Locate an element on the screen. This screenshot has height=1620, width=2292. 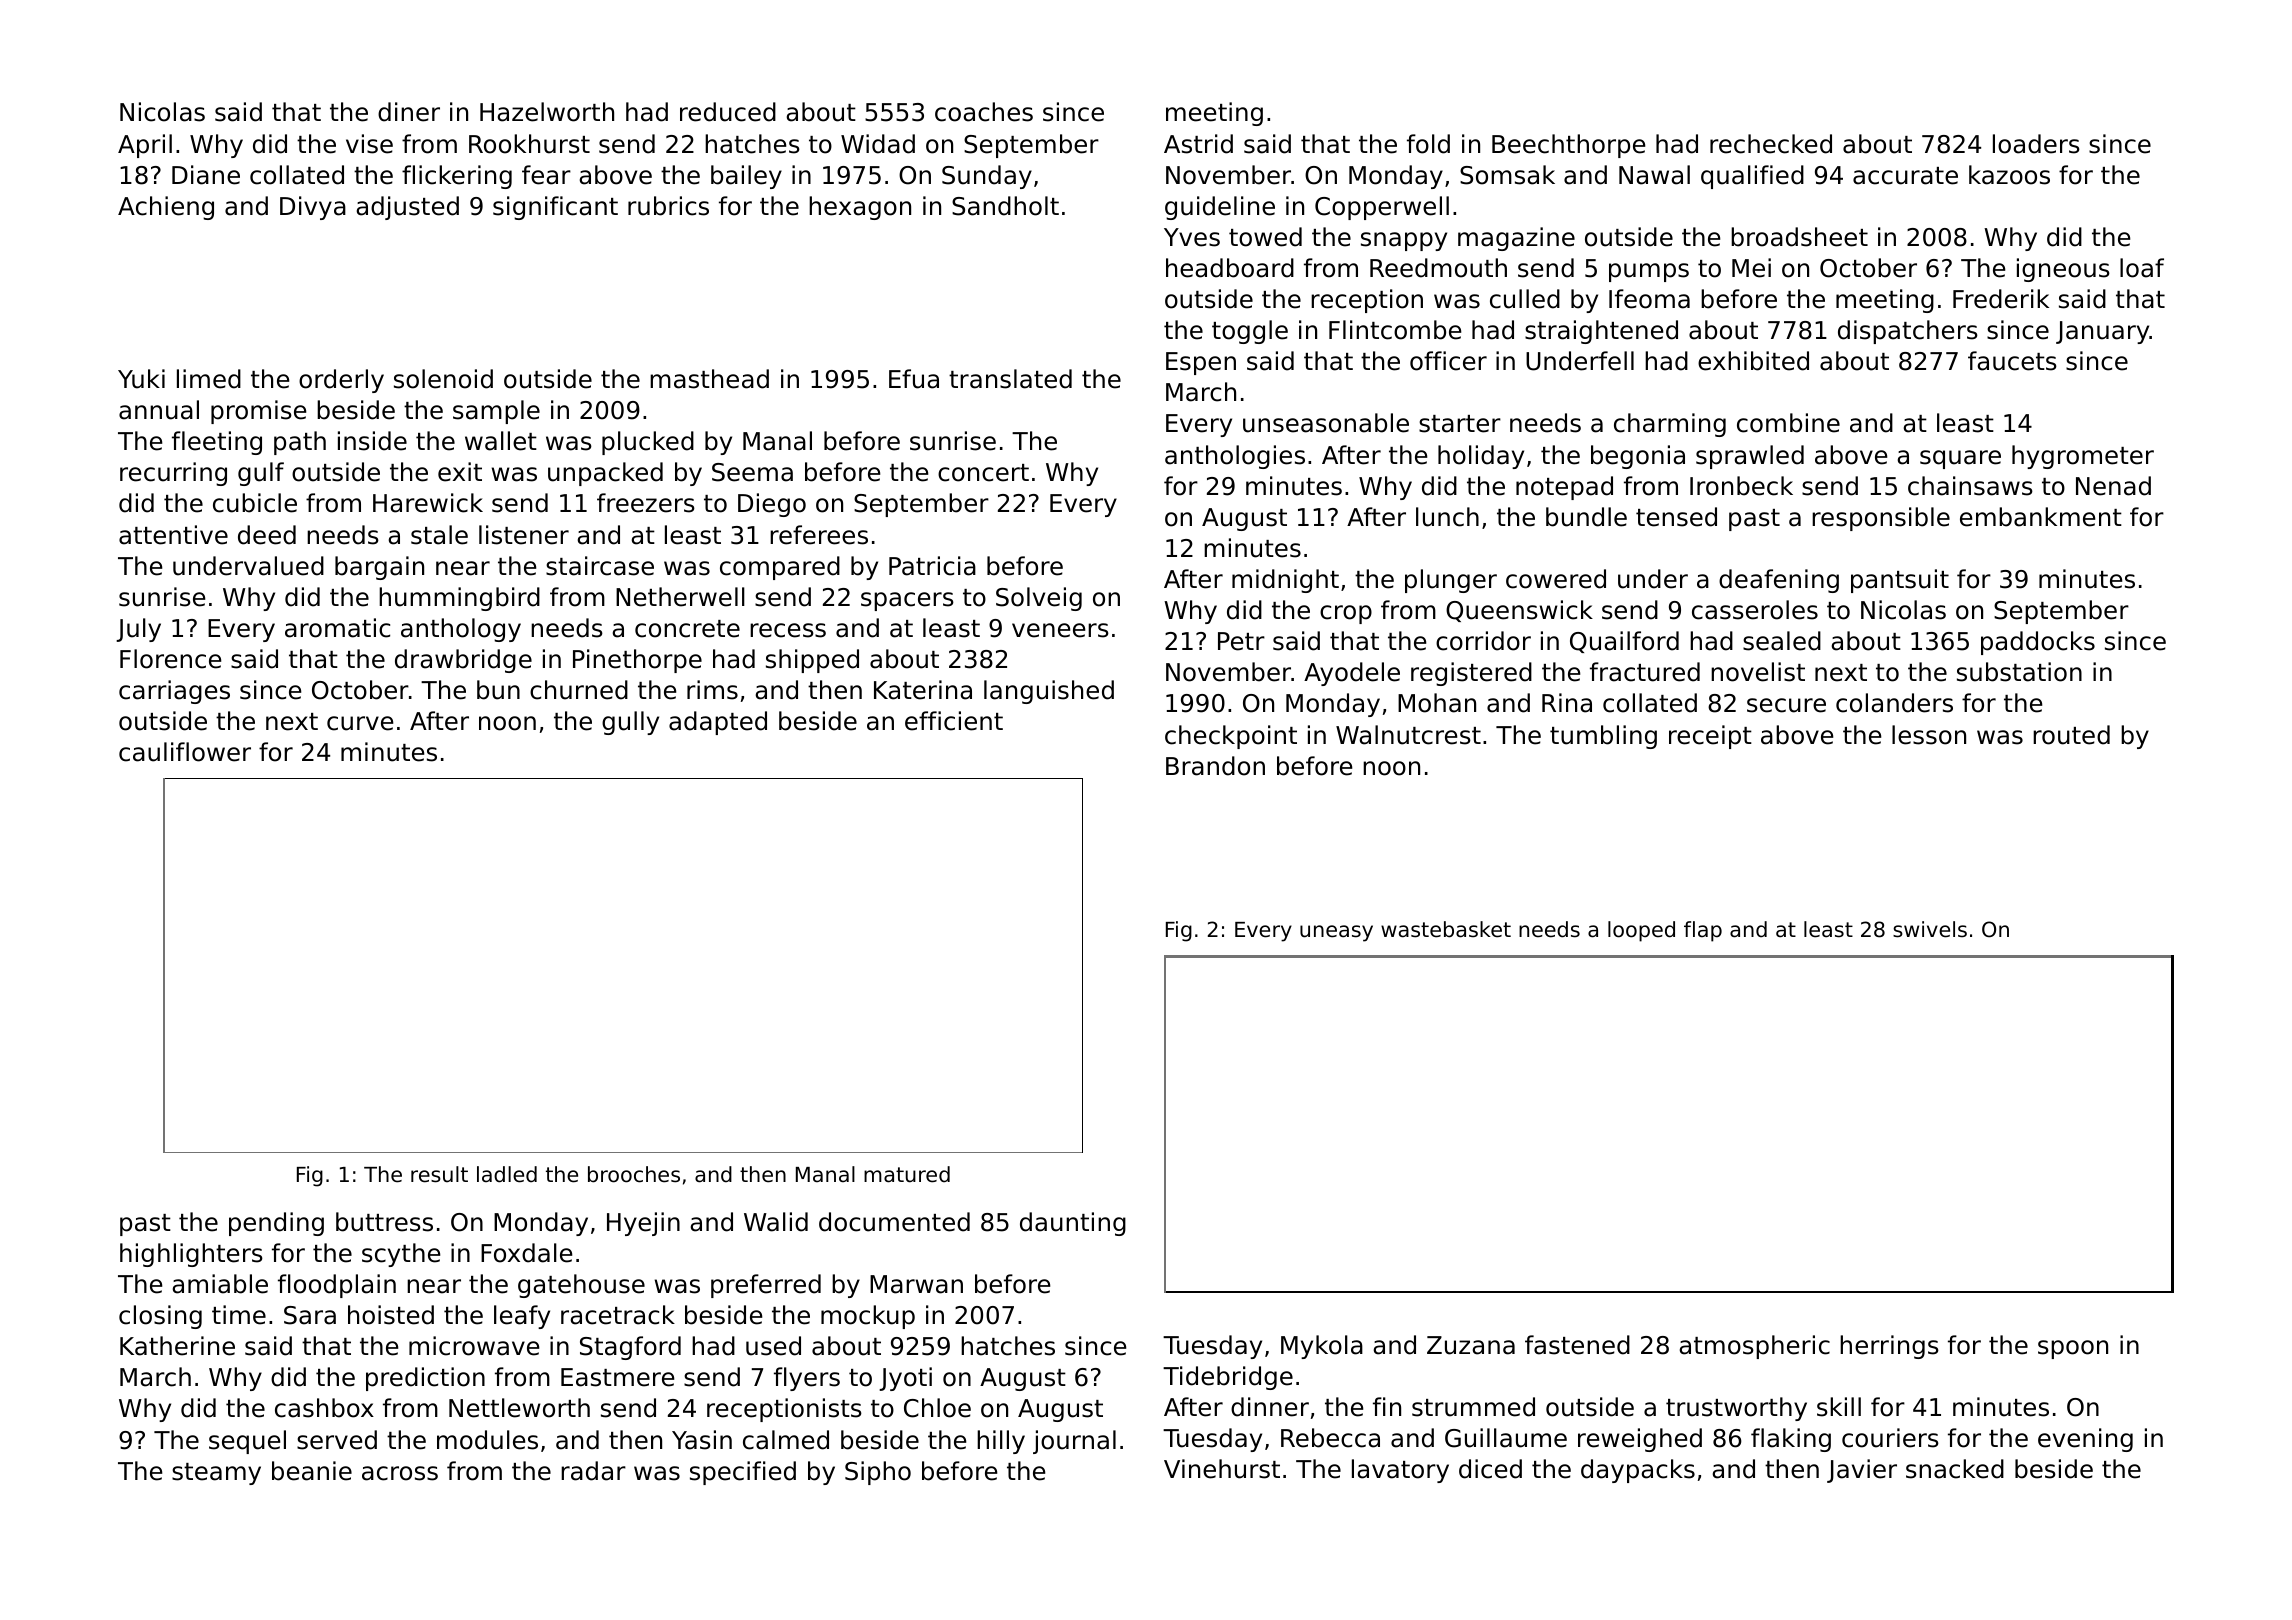
plunger is located at coordinates (1451, 581).
